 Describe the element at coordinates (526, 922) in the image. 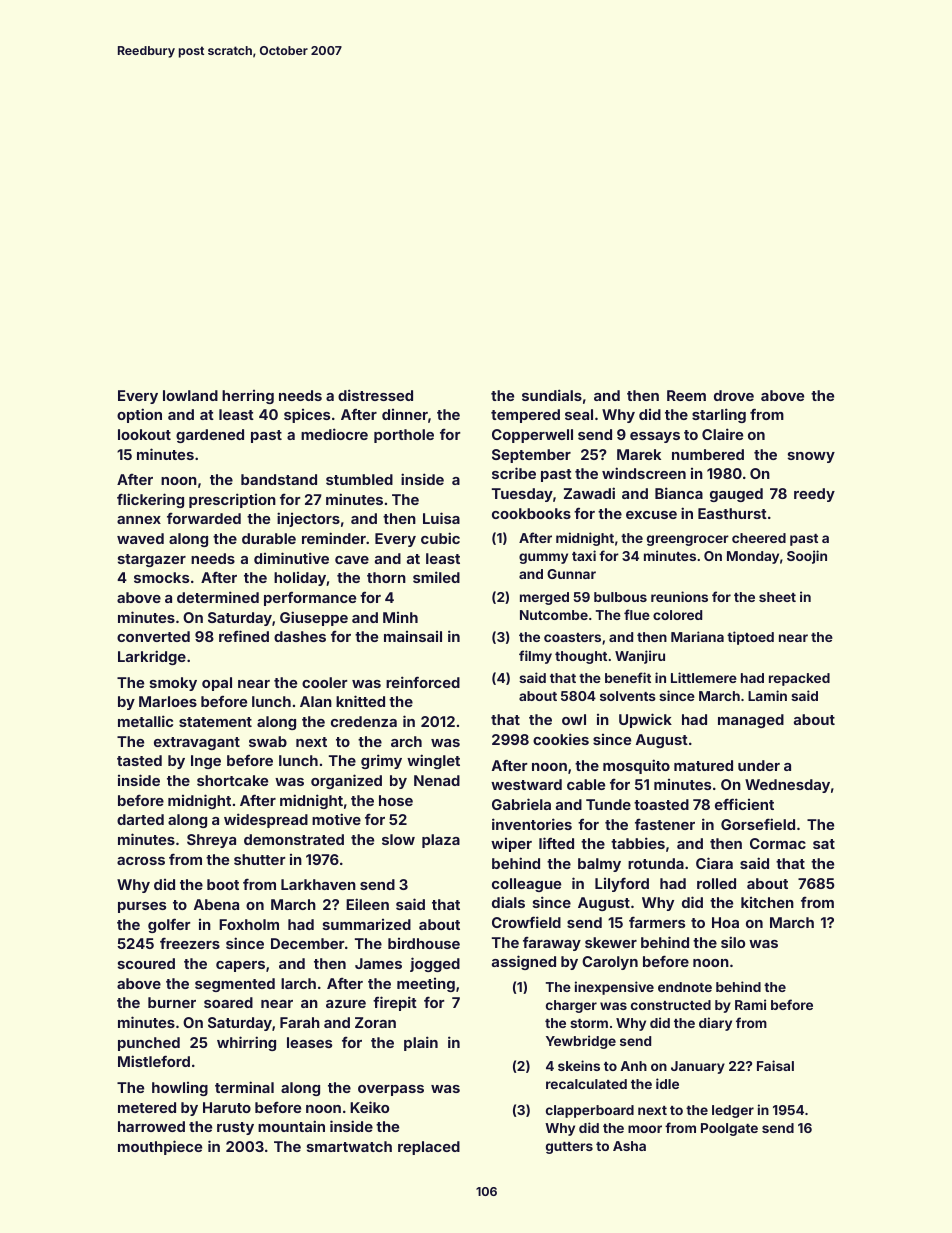

I see `Crowfield` at that location.
